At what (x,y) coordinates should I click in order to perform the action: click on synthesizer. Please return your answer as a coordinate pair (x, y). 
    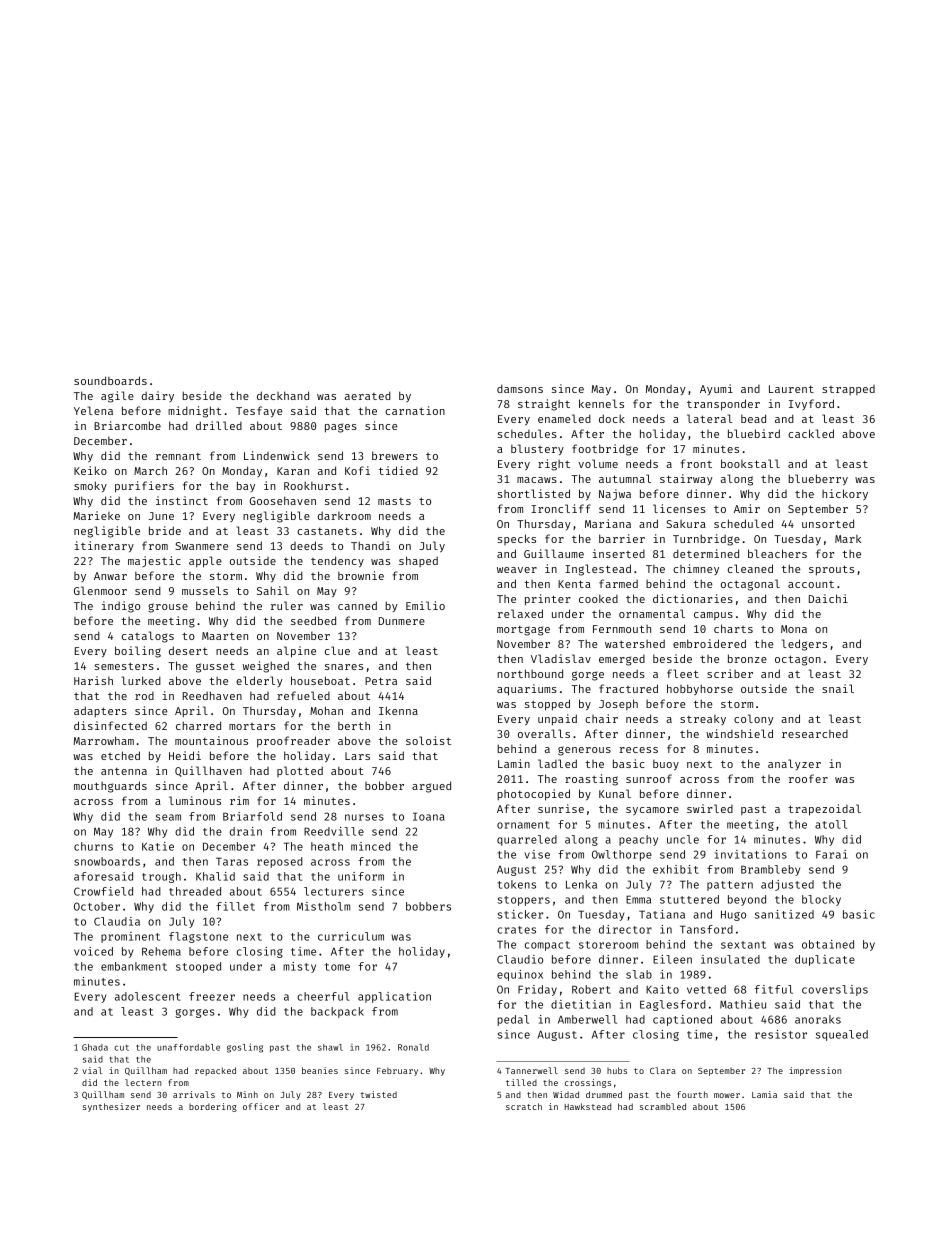
    Looking at the image, I should click on (111, 1107).
